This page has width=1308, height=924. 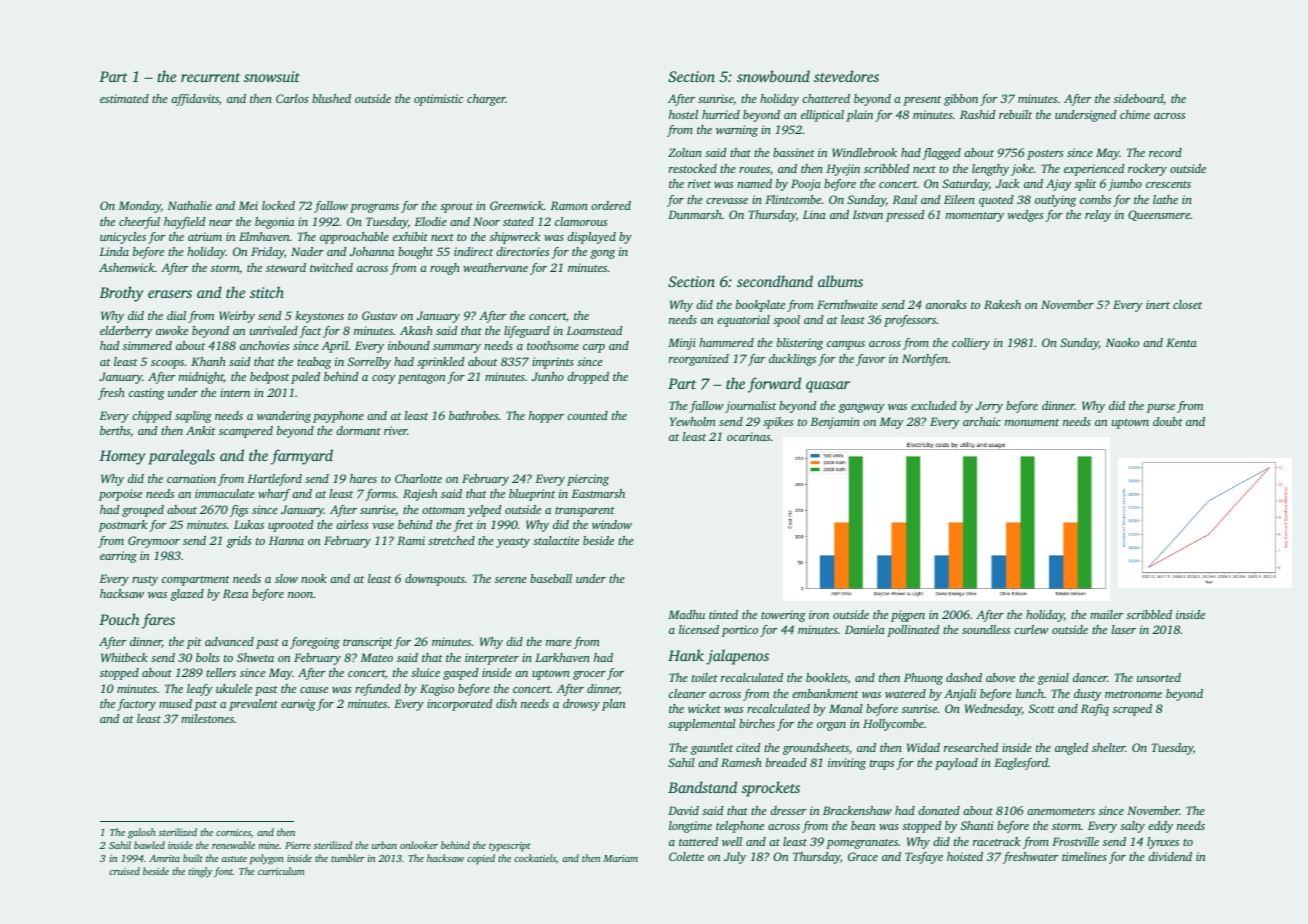 I want to click on incorporated, so click(x=459, y=705).
